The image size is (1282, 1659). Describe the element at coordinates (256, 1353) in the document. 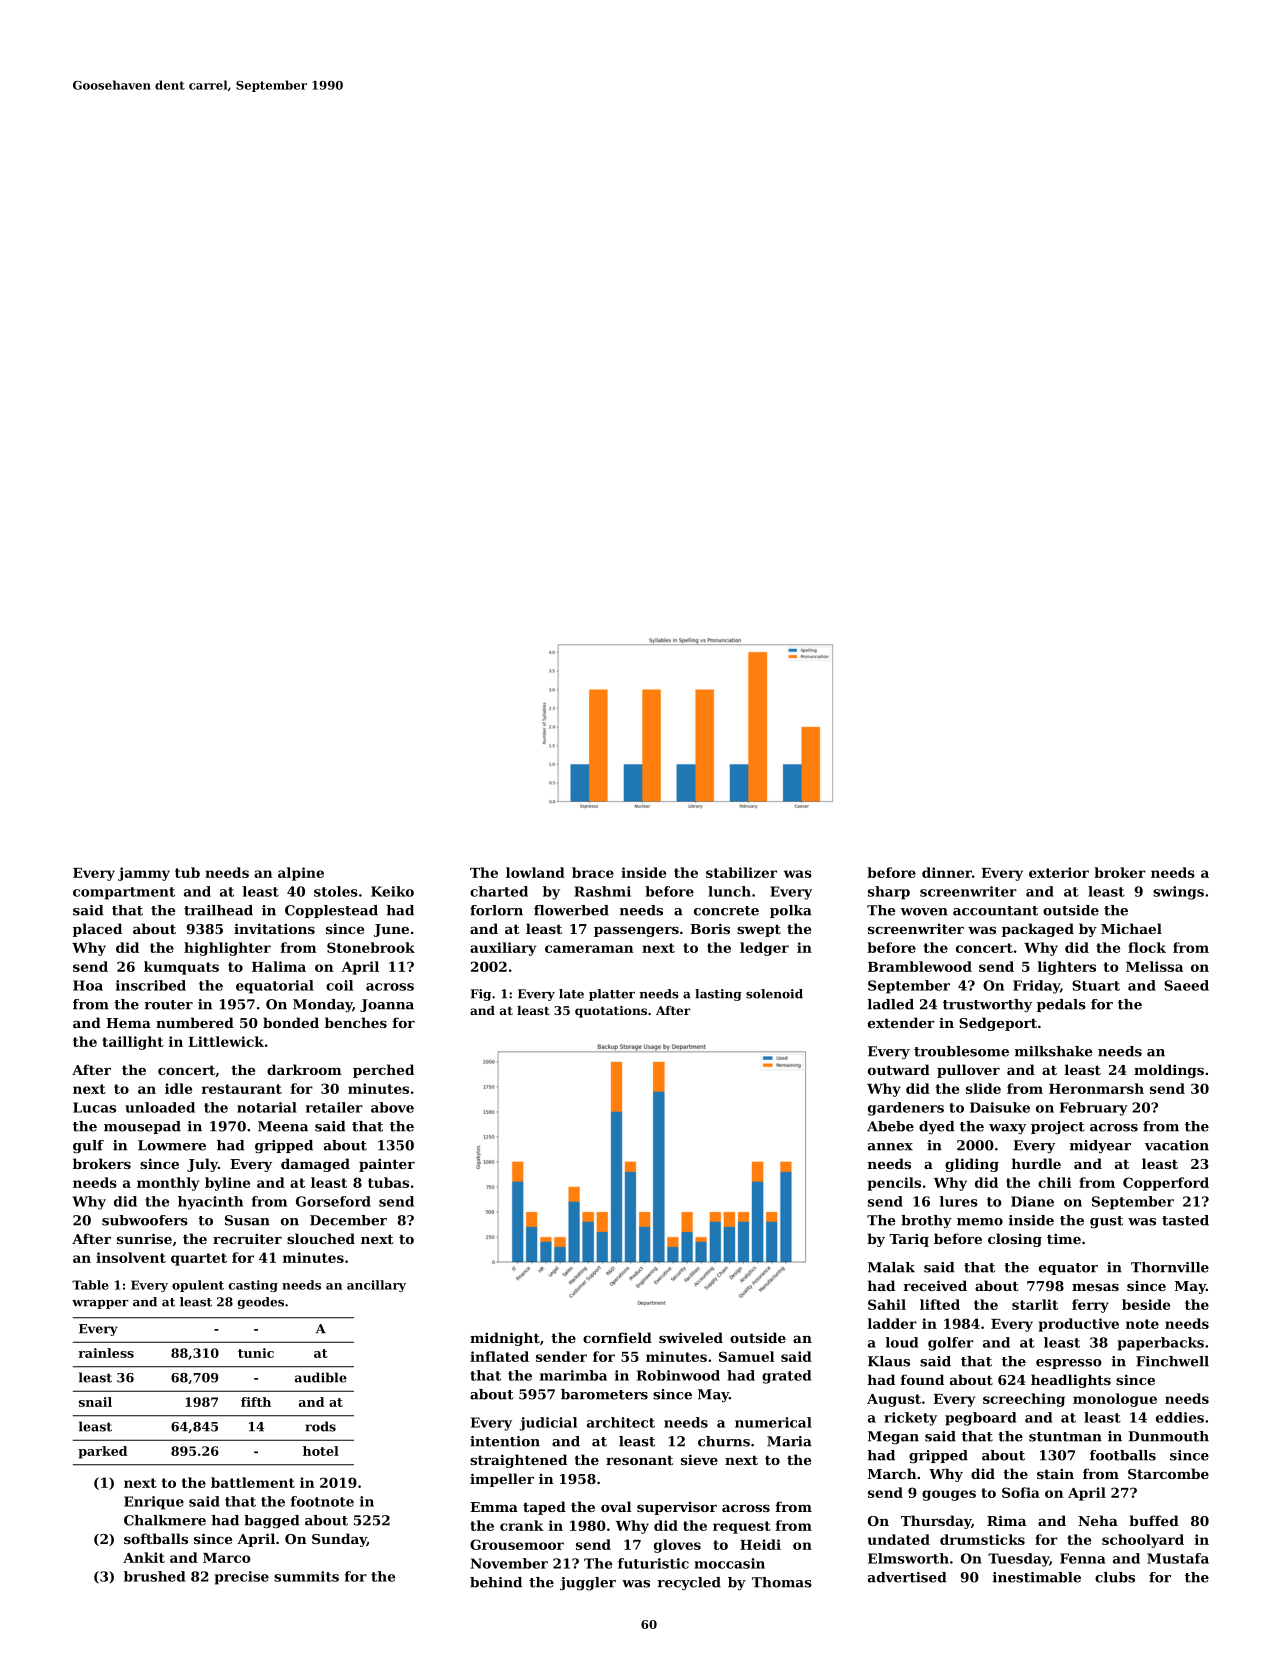

I see `tunic` at that location.
